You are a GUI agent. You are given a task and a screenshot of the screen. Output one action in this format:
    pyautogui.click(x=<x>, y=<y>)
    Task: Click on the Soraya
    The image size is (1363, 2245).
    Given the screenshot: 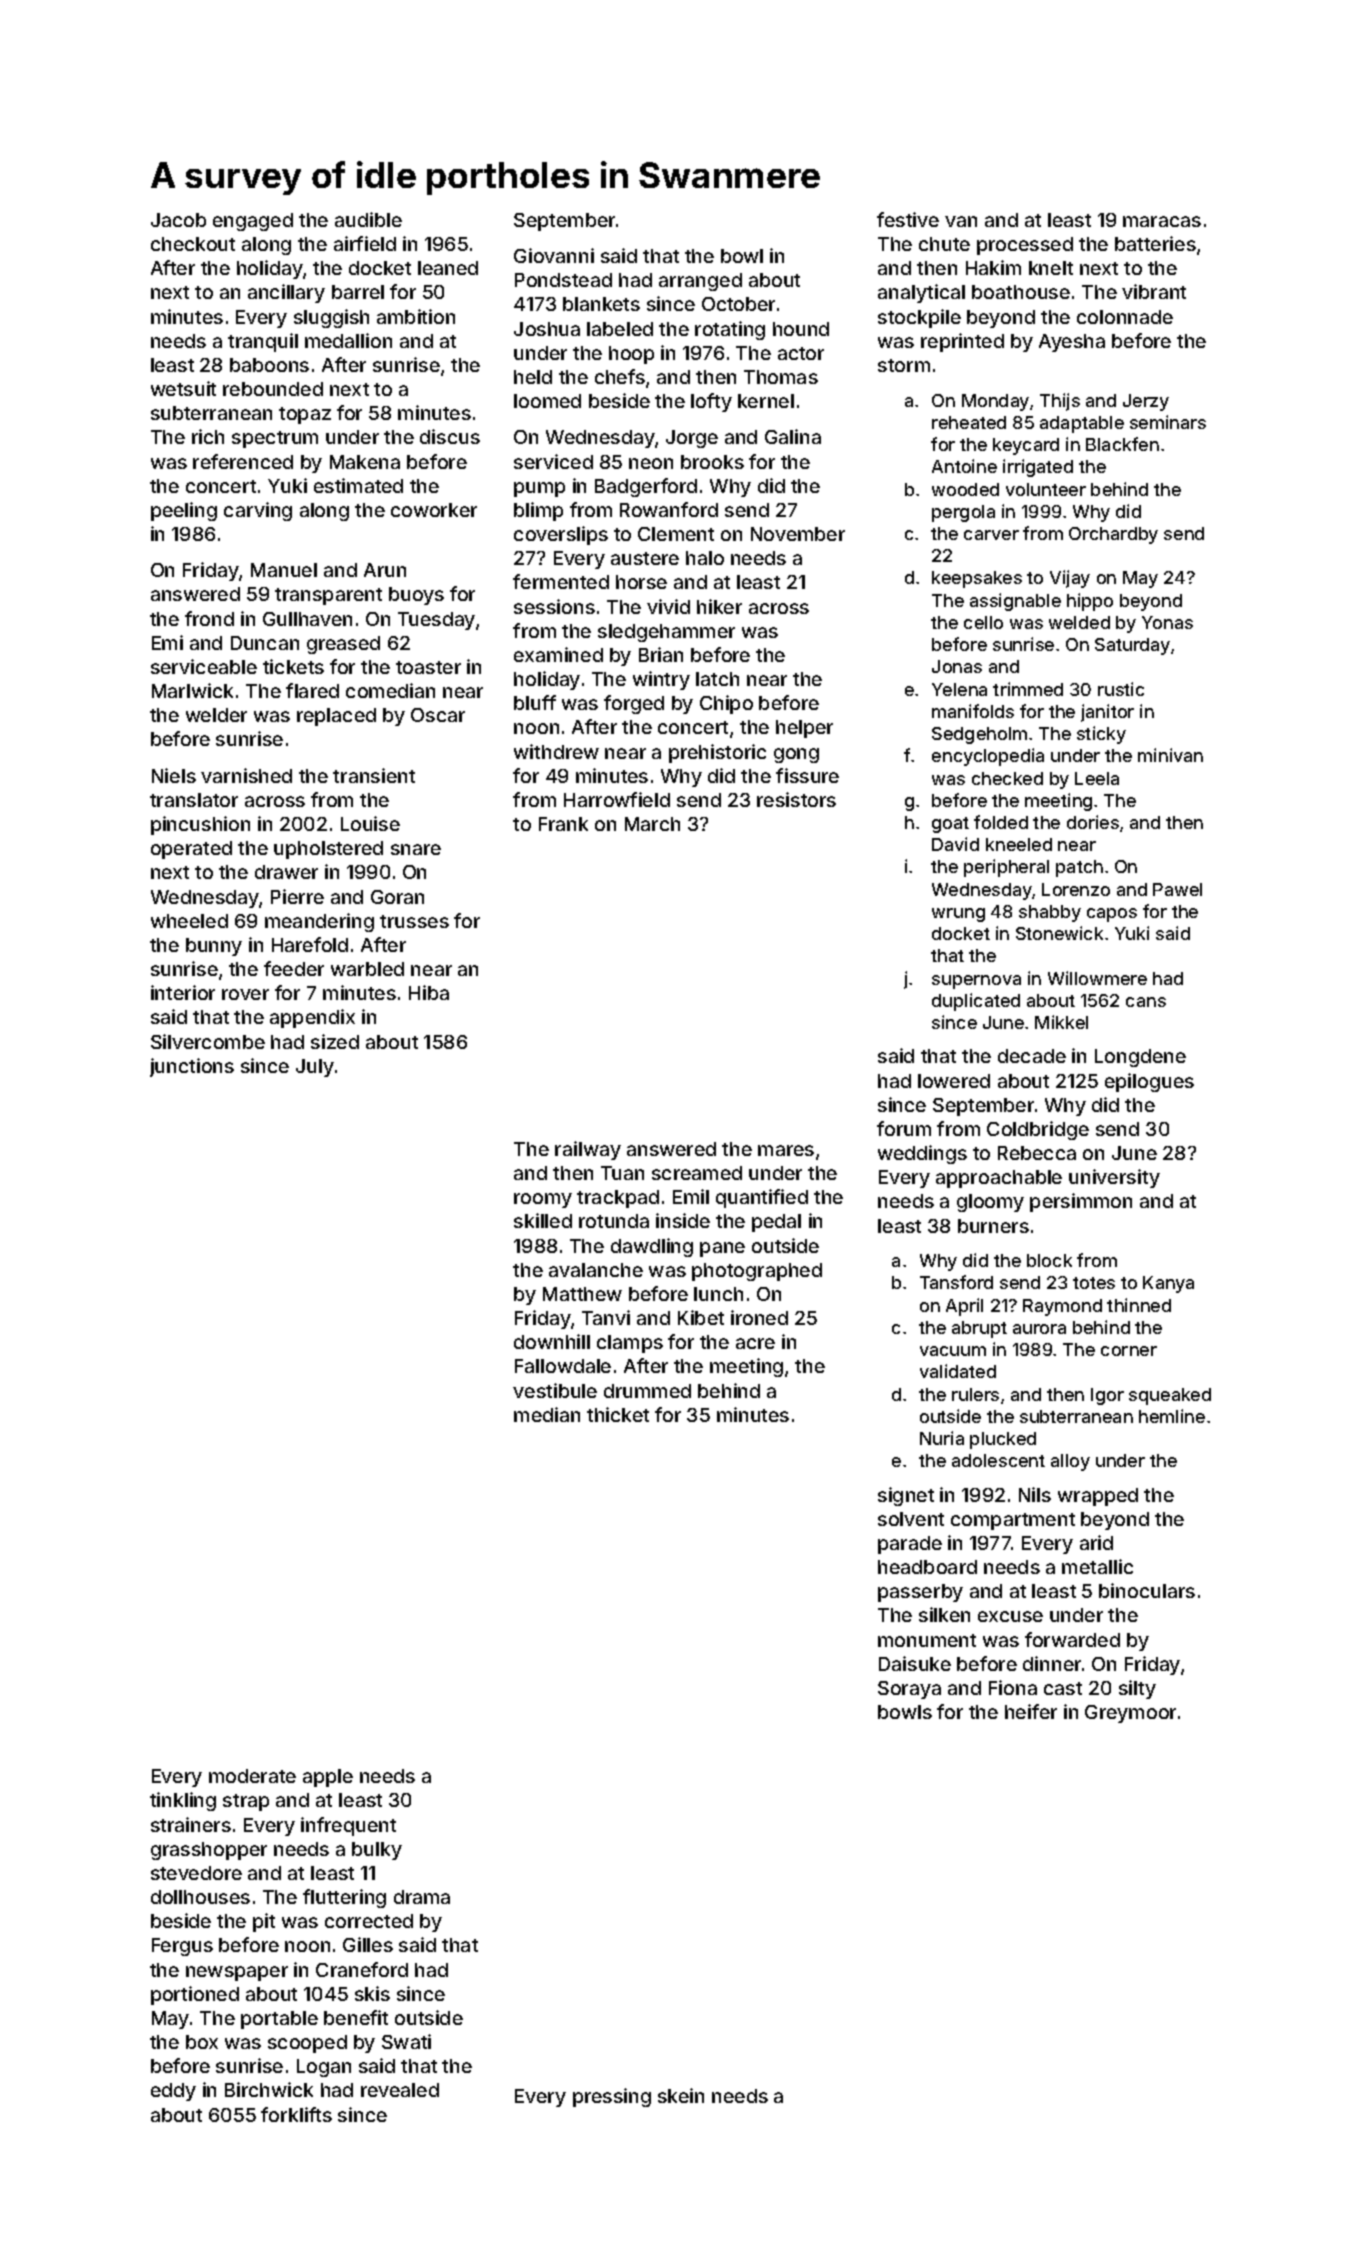 What is the action you would take?
    pyautogui.click(x=909, y=1690)
